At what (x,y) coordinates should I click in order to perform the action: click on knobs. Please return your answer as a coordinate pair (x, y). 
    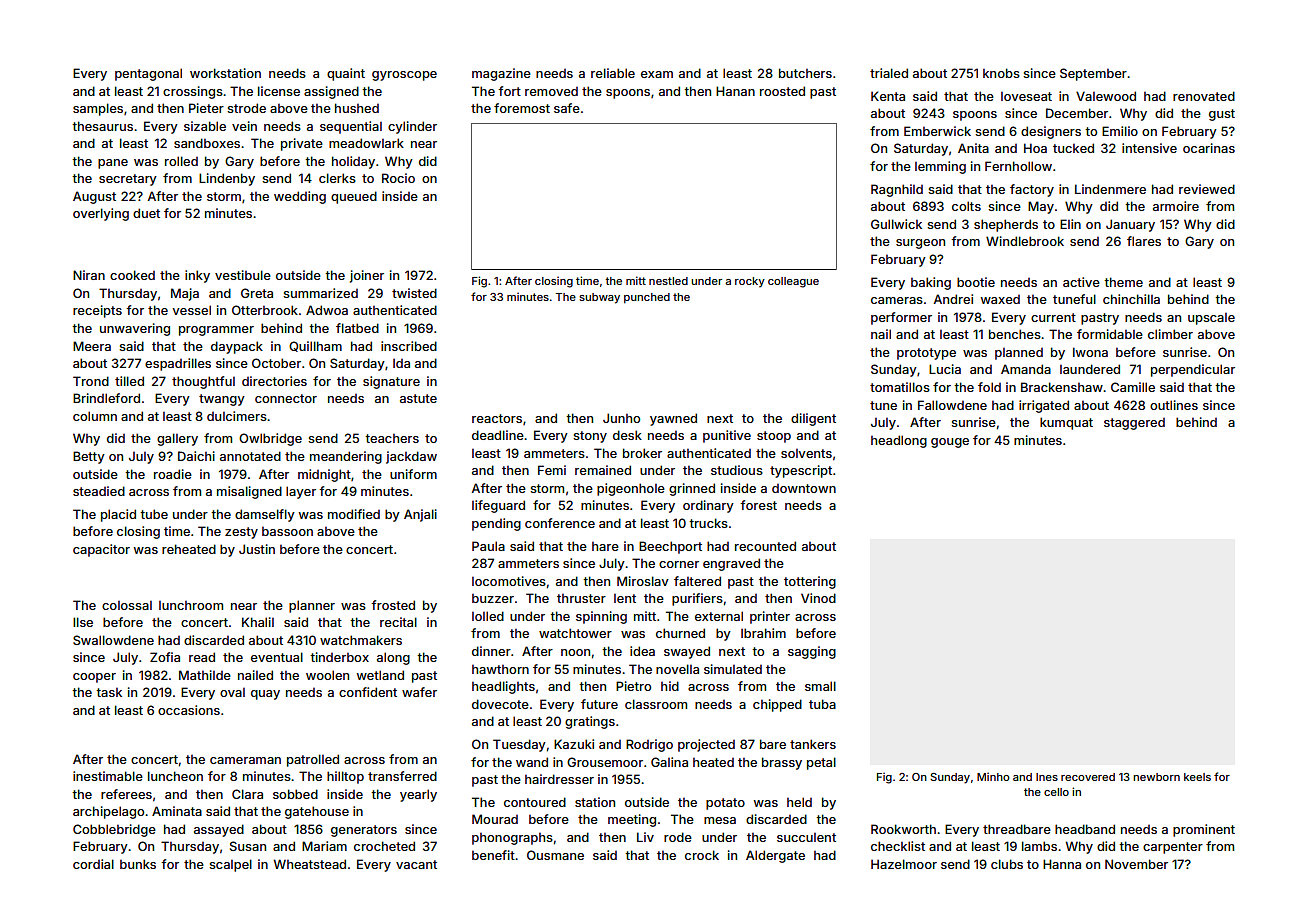
    Looking at the image, I should click on (1001, 73).
